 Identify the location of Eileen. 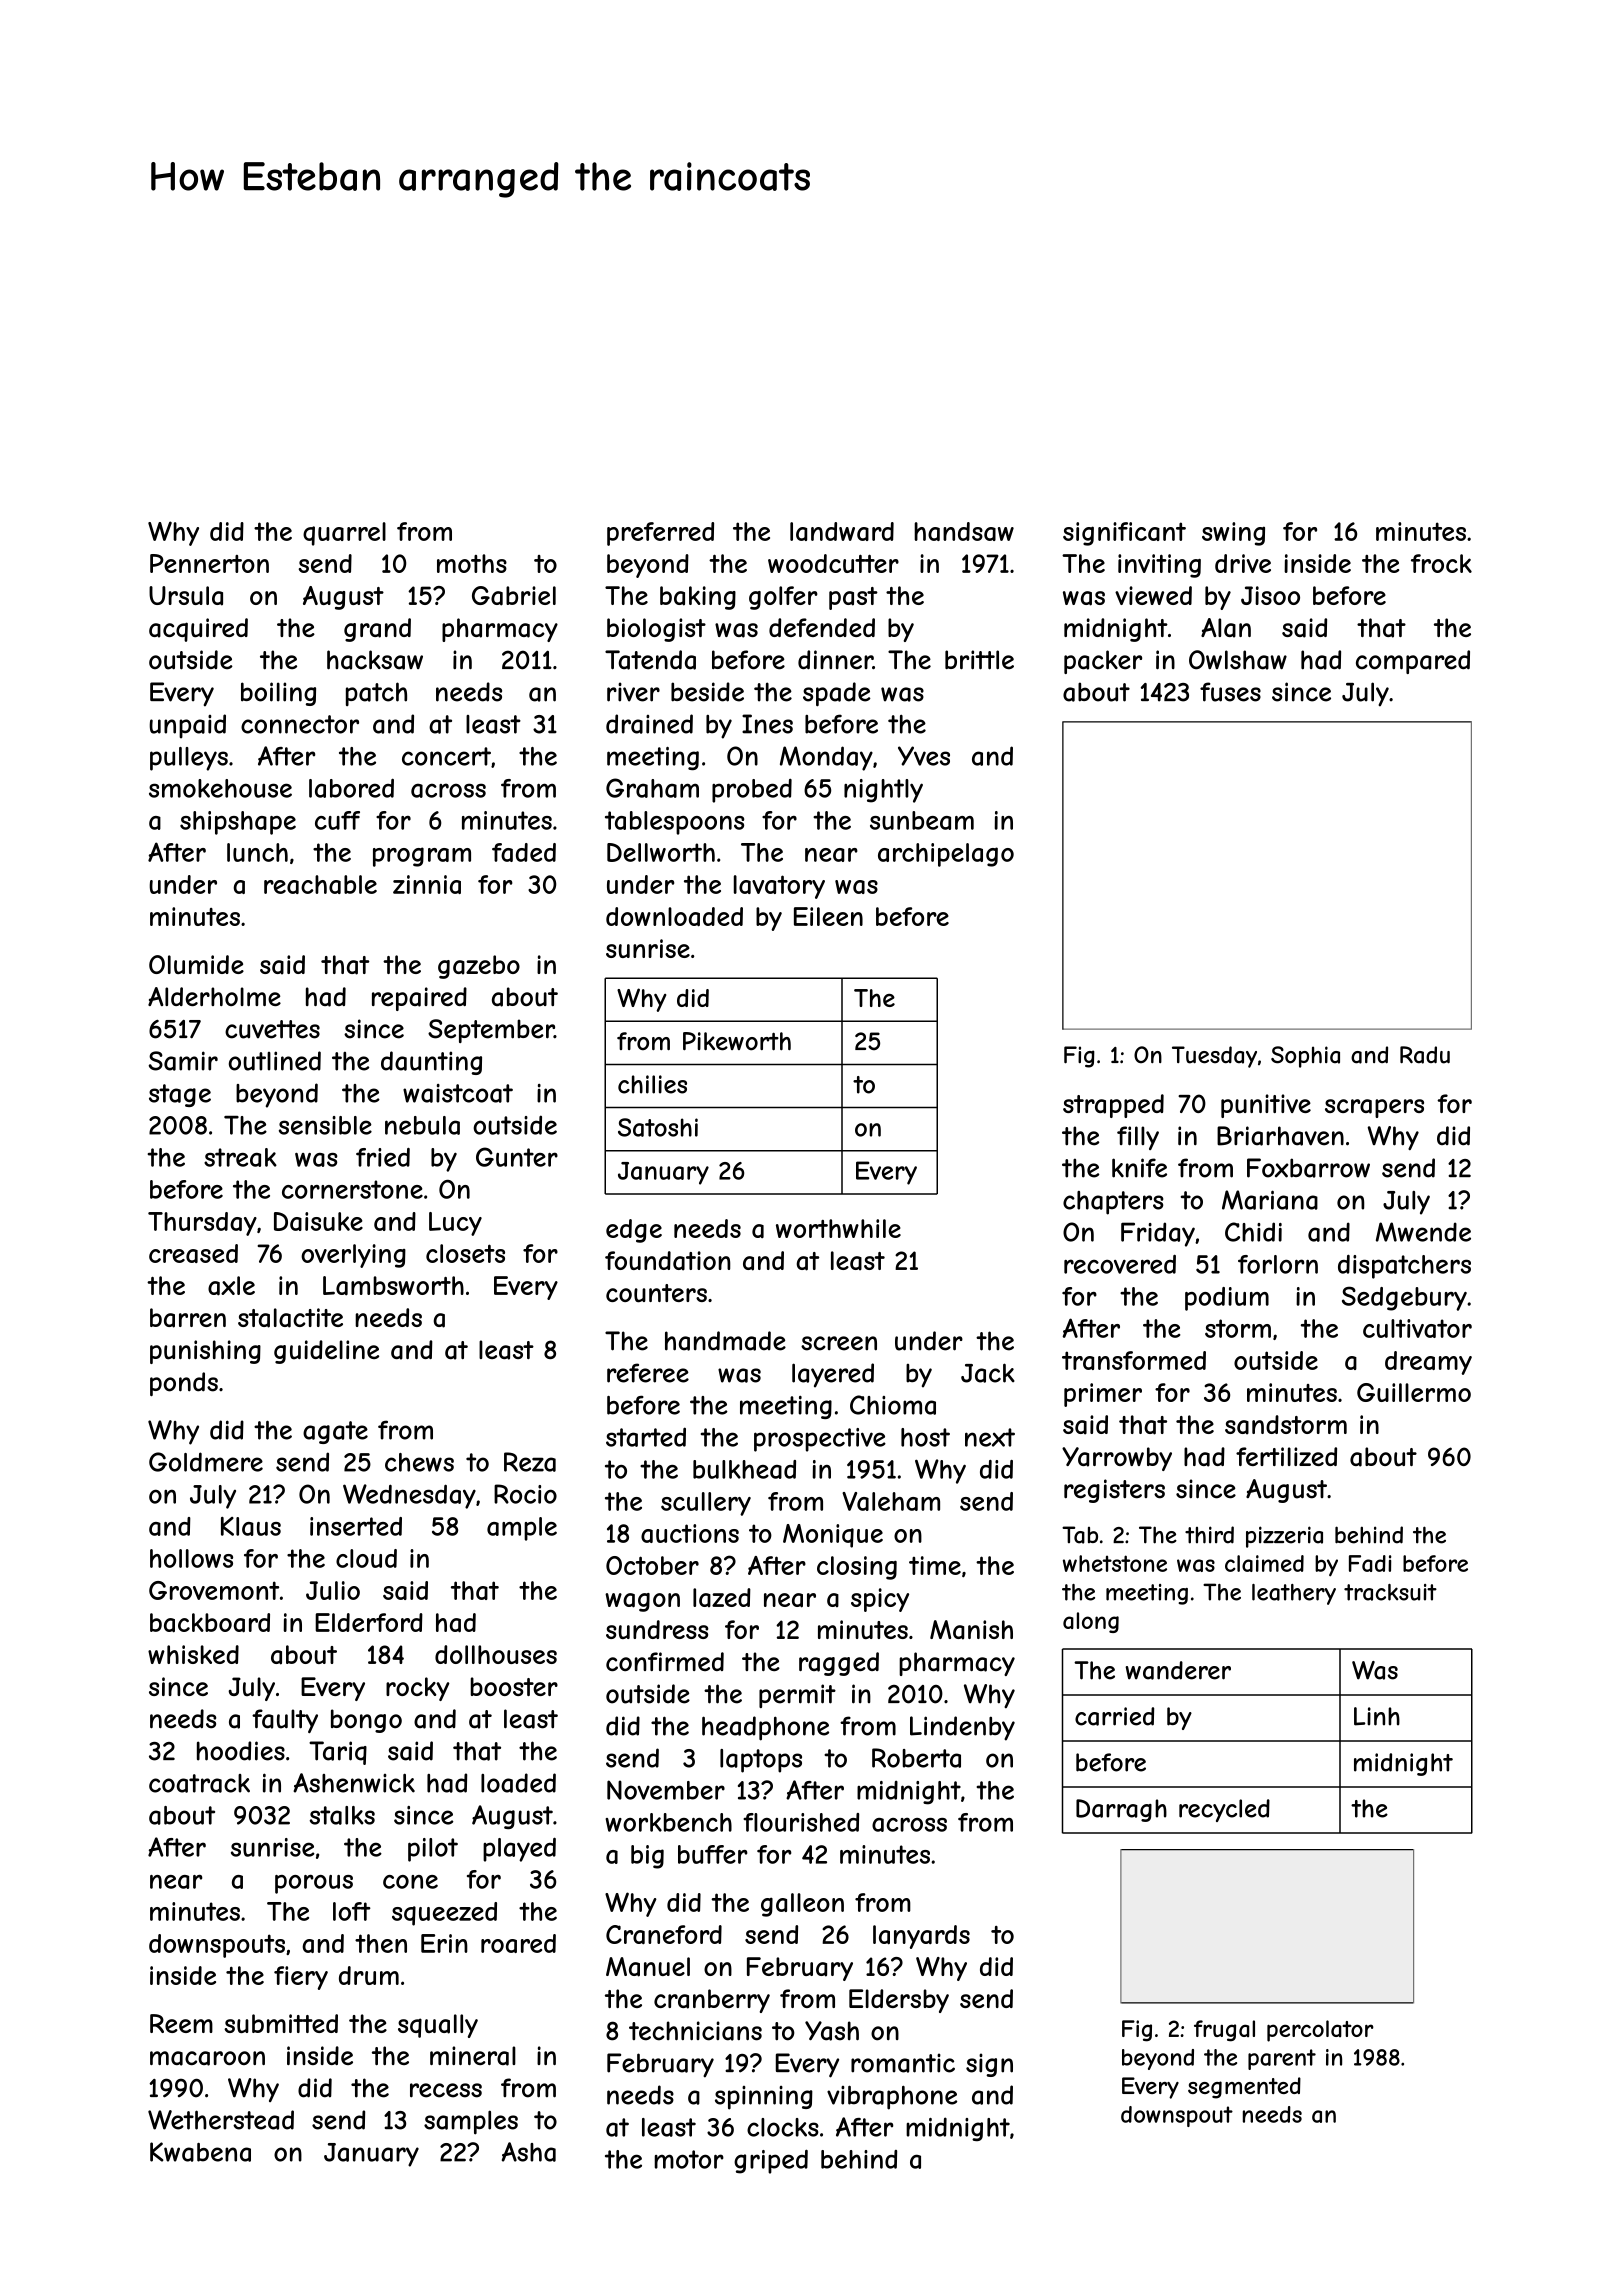
(828, 916).
